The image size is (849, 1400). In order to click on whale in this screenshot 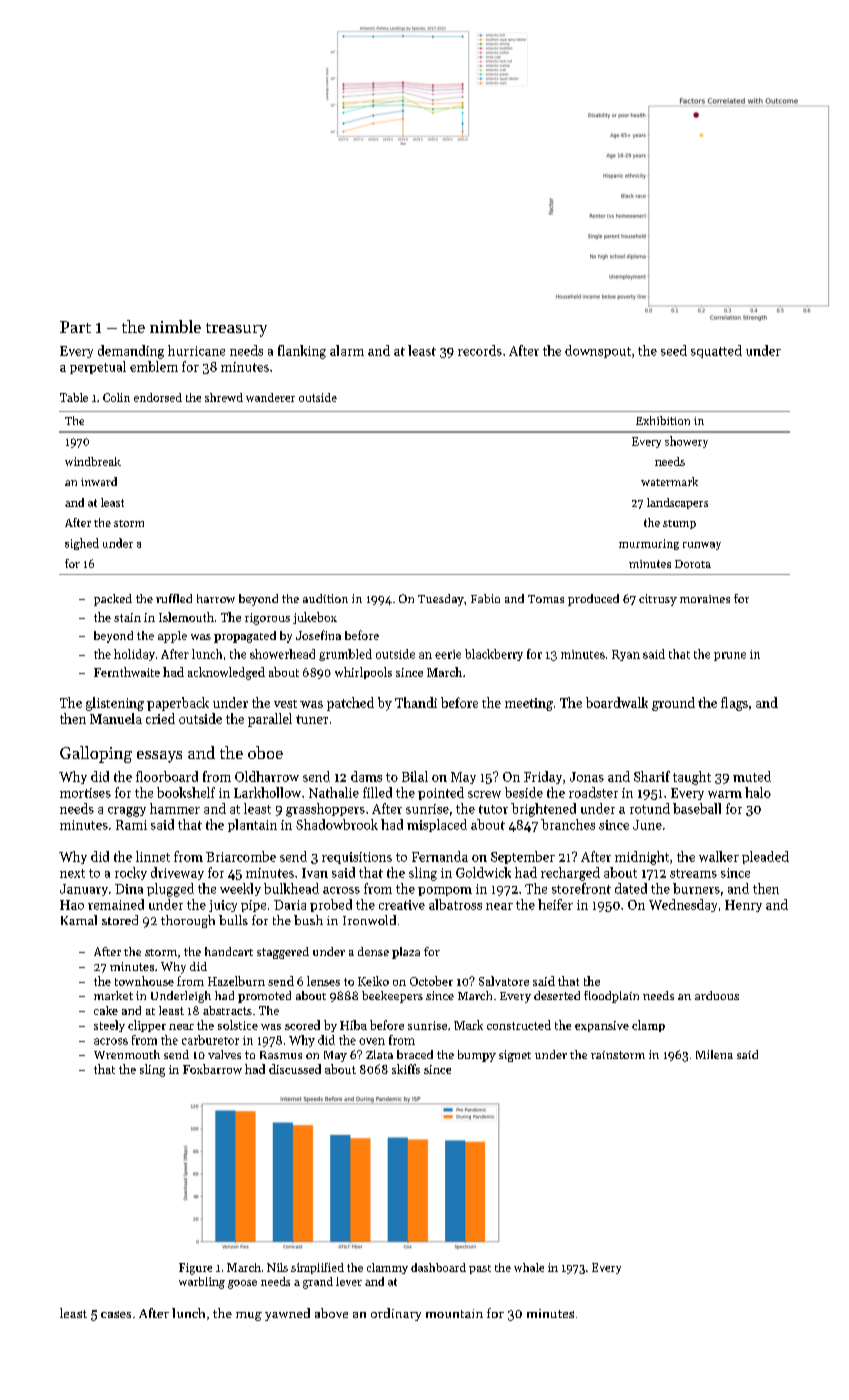, I will do `click(529, 1267)`.
